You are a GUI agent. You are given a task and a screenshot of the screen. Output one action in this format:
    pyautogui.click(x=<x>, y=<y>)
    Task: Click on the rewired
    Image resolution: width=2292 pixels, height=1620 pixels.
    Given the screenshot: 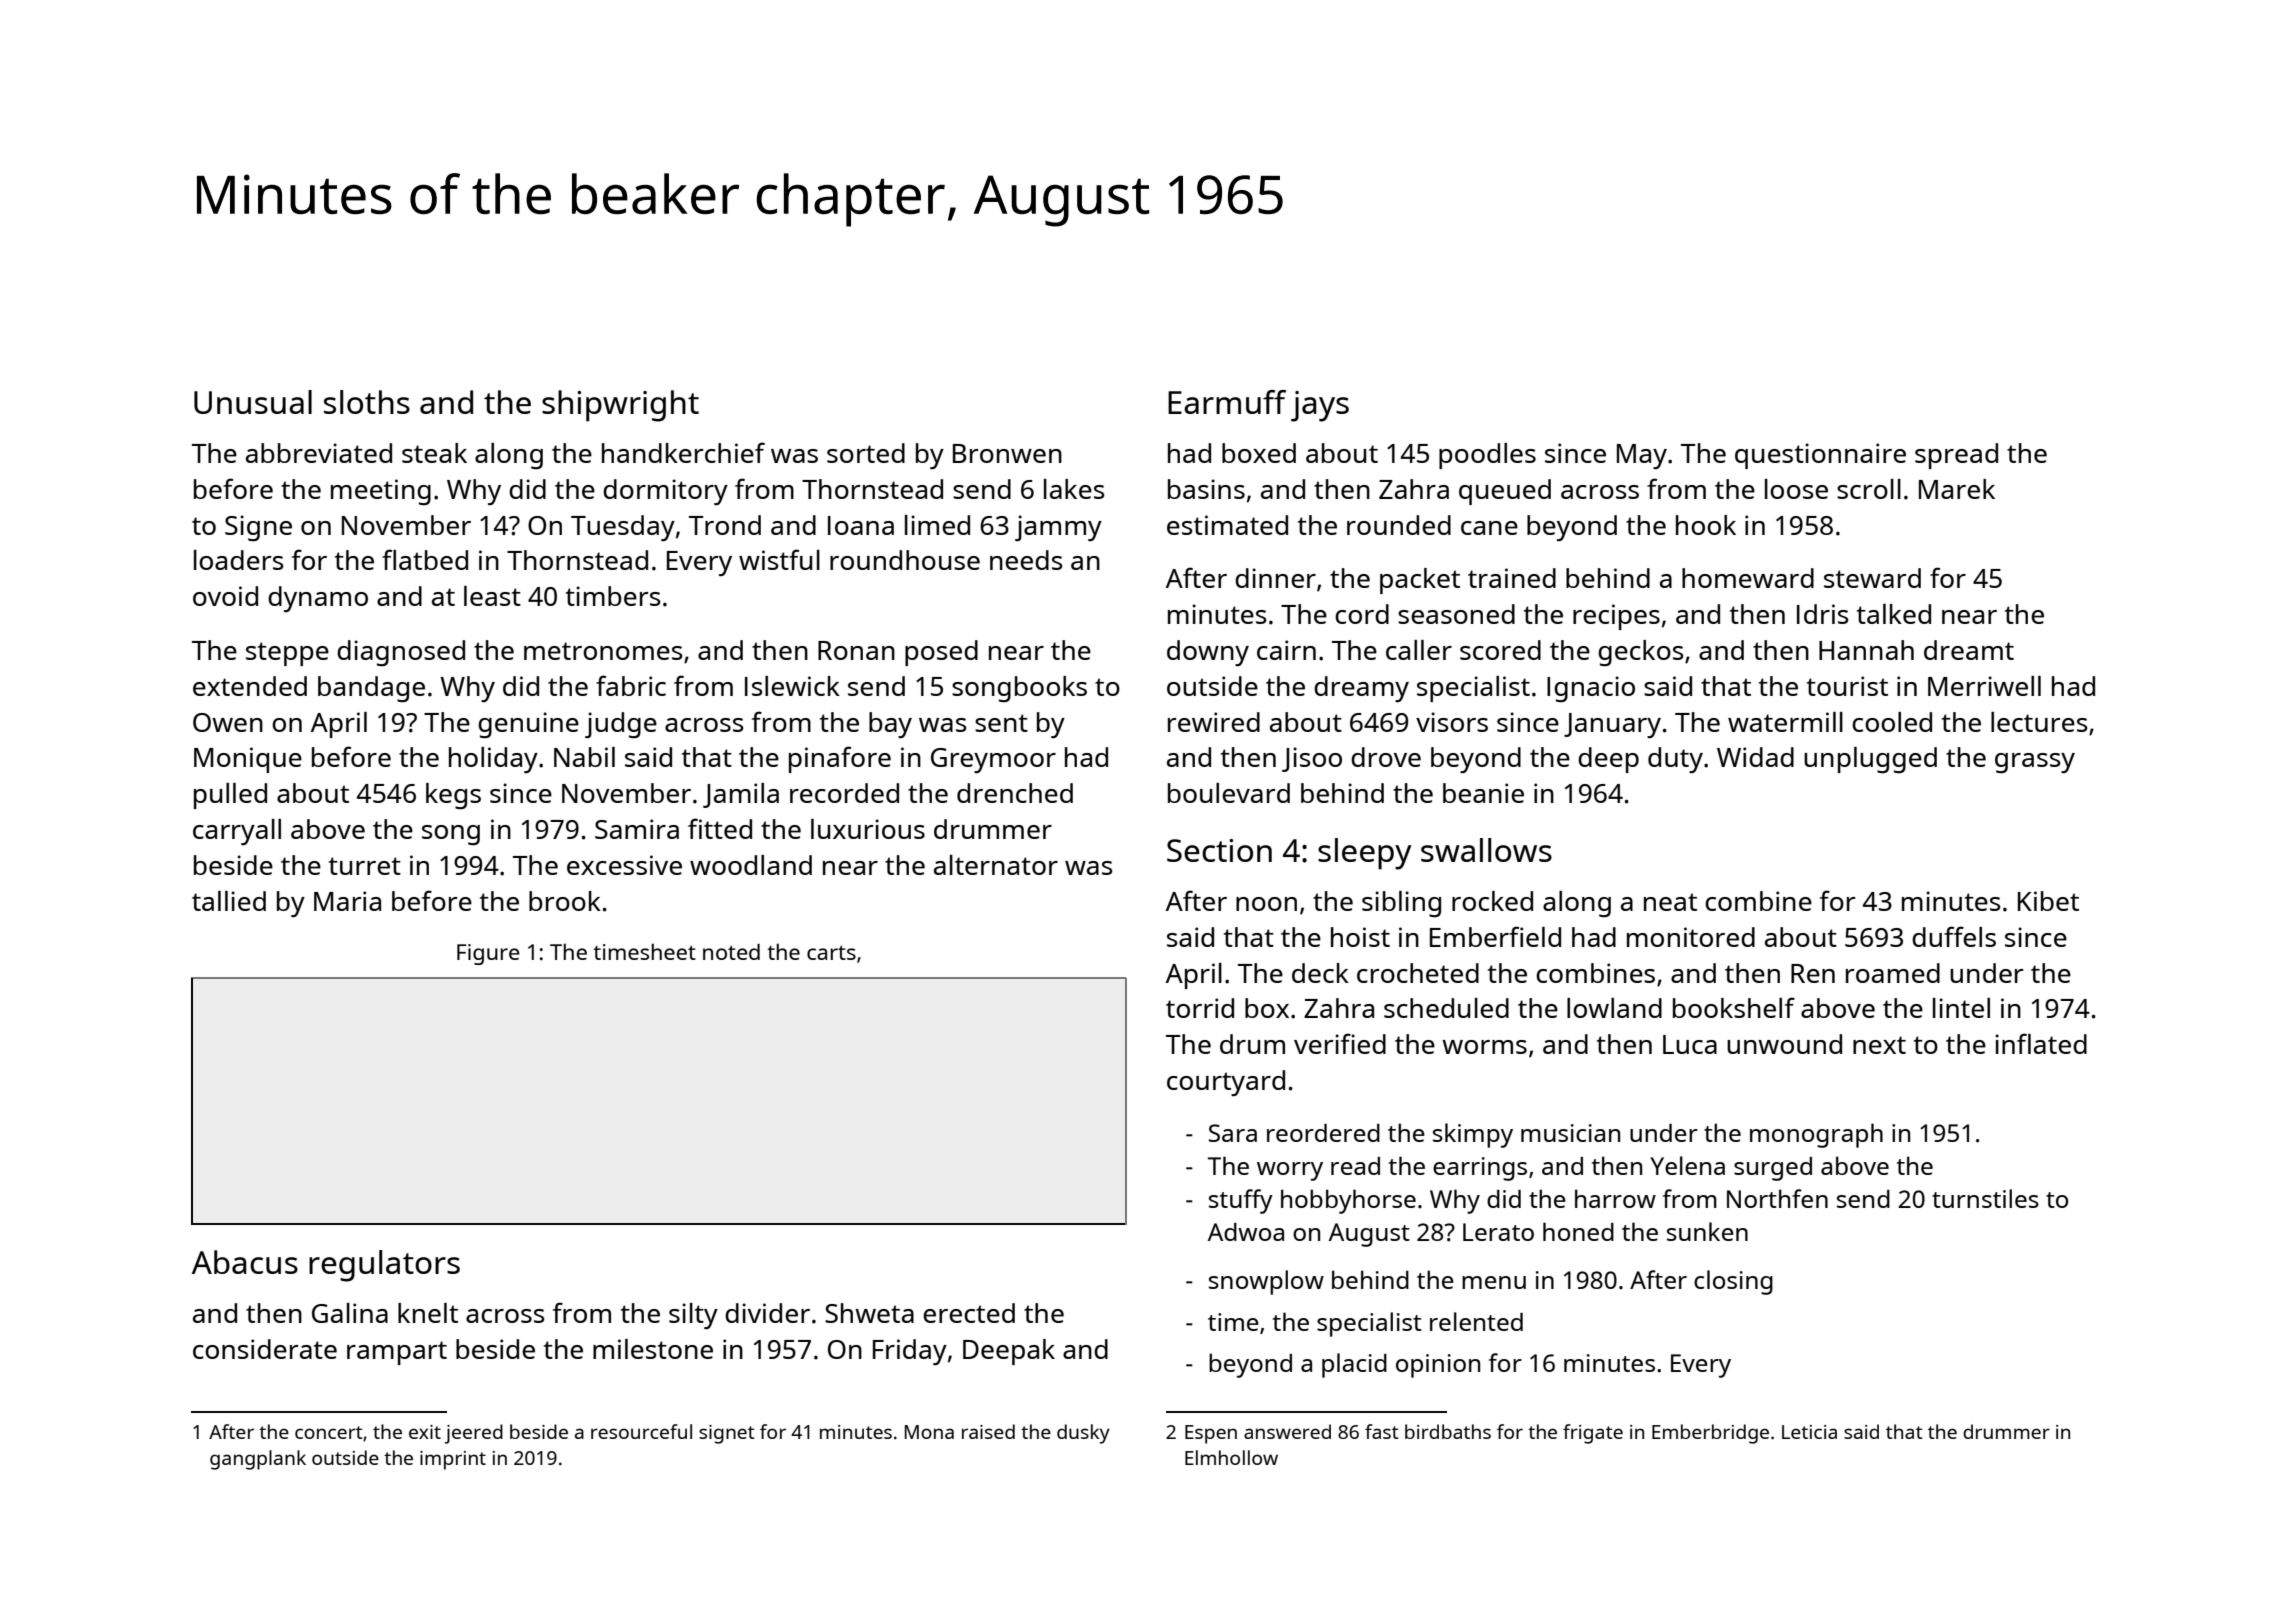 What is the action you would take?
    pyautogui.click(x=1214, y=722)
